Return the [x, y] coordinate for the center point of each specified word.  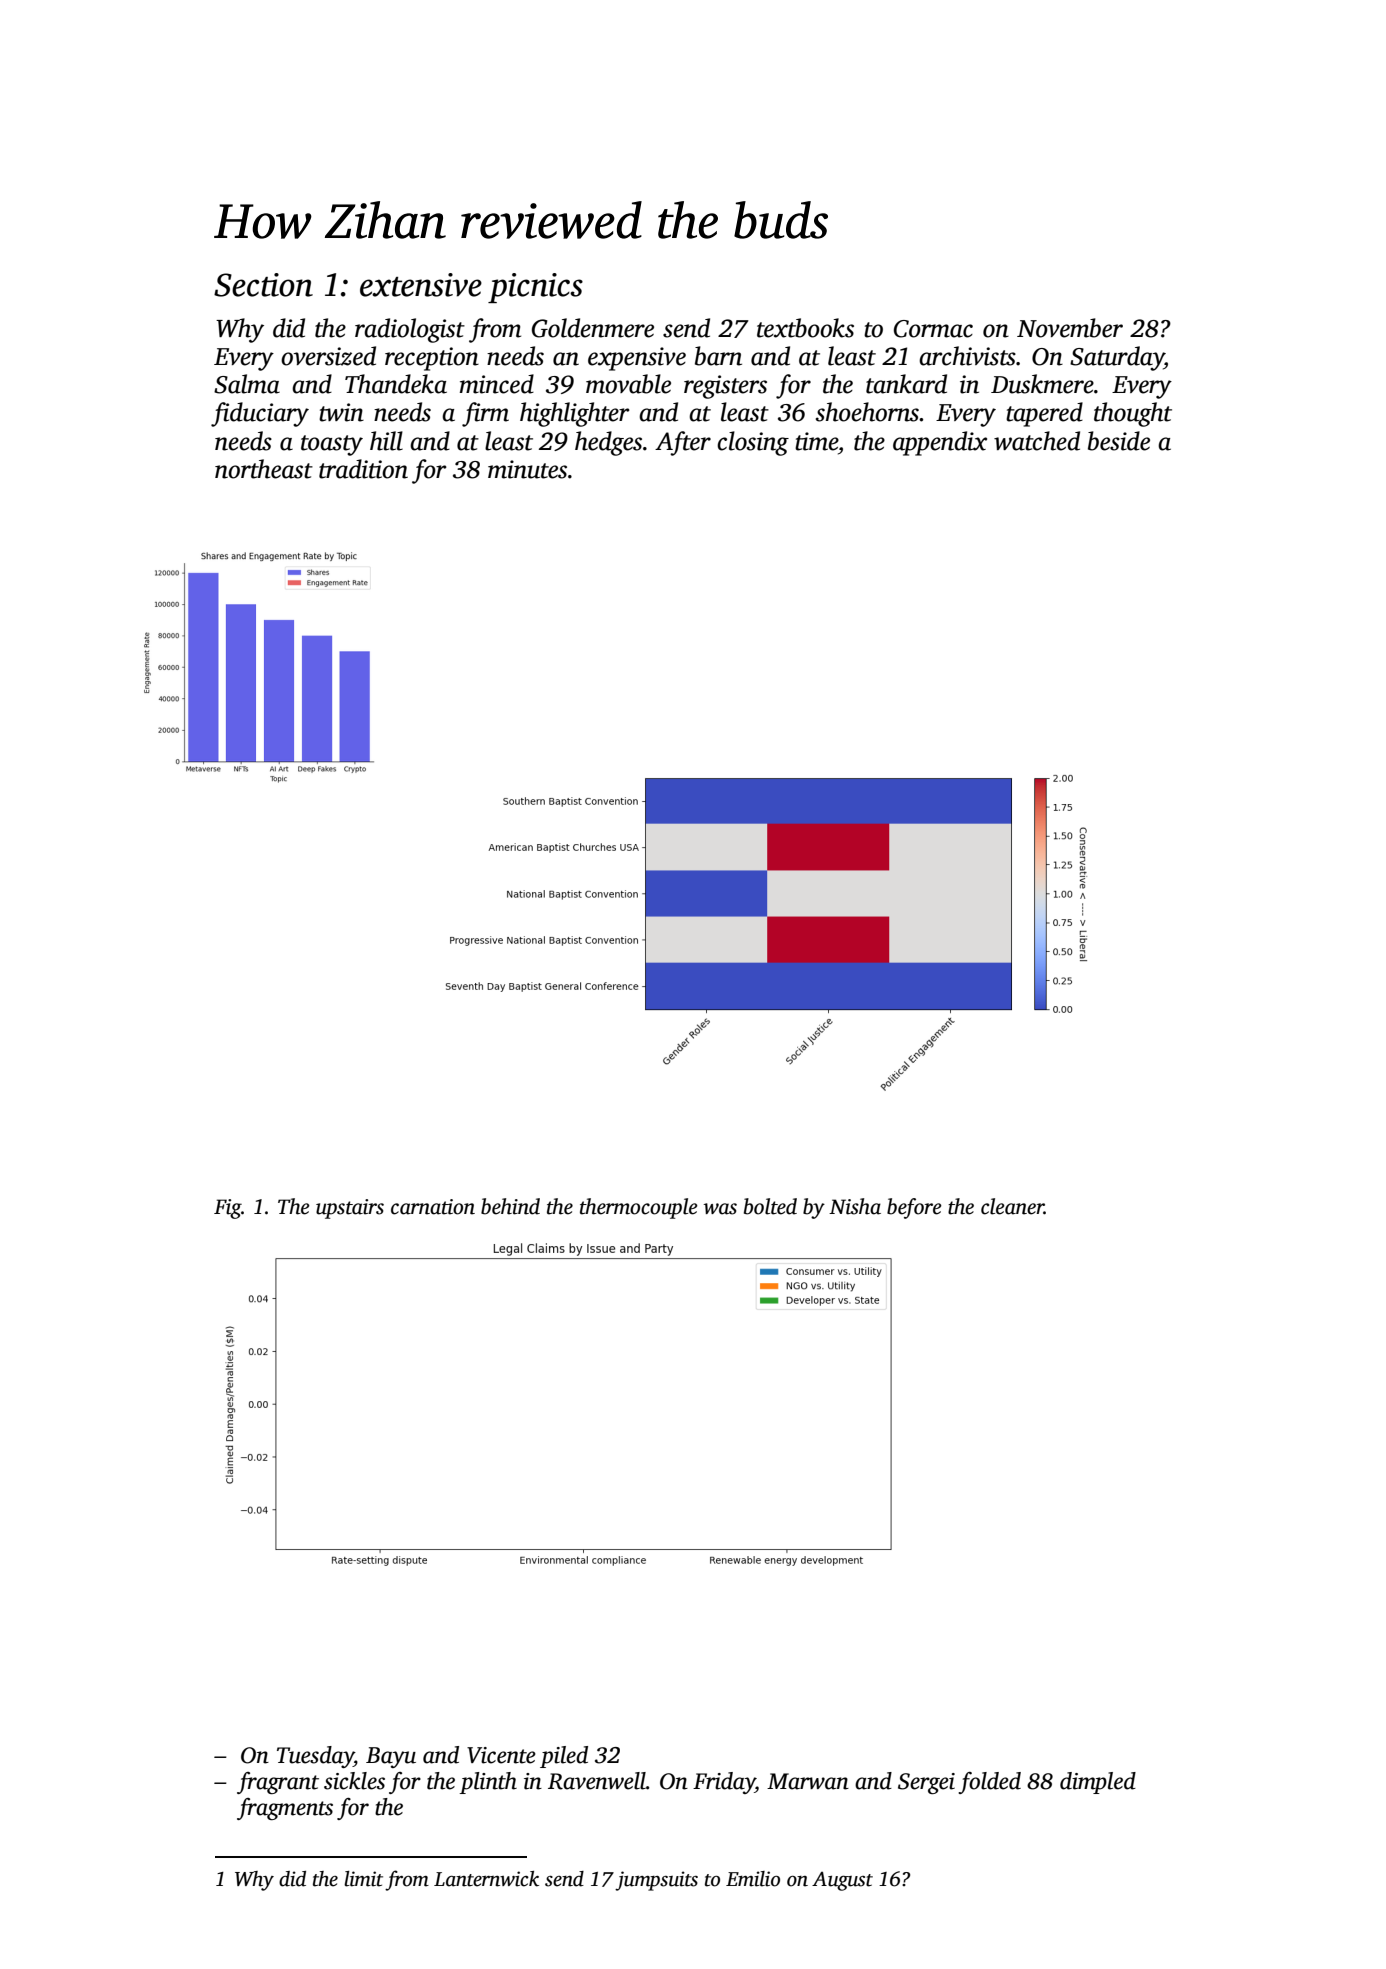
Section [263, 285]
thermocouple [639, 1208]
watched [1037, 441]
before [914, 1208]
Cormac [933, 329]
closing [753, 443]
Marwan [808, 1781]
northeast [264, 469]
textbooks [805, 328]
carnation [433, 1207]
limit [363, 1879]
